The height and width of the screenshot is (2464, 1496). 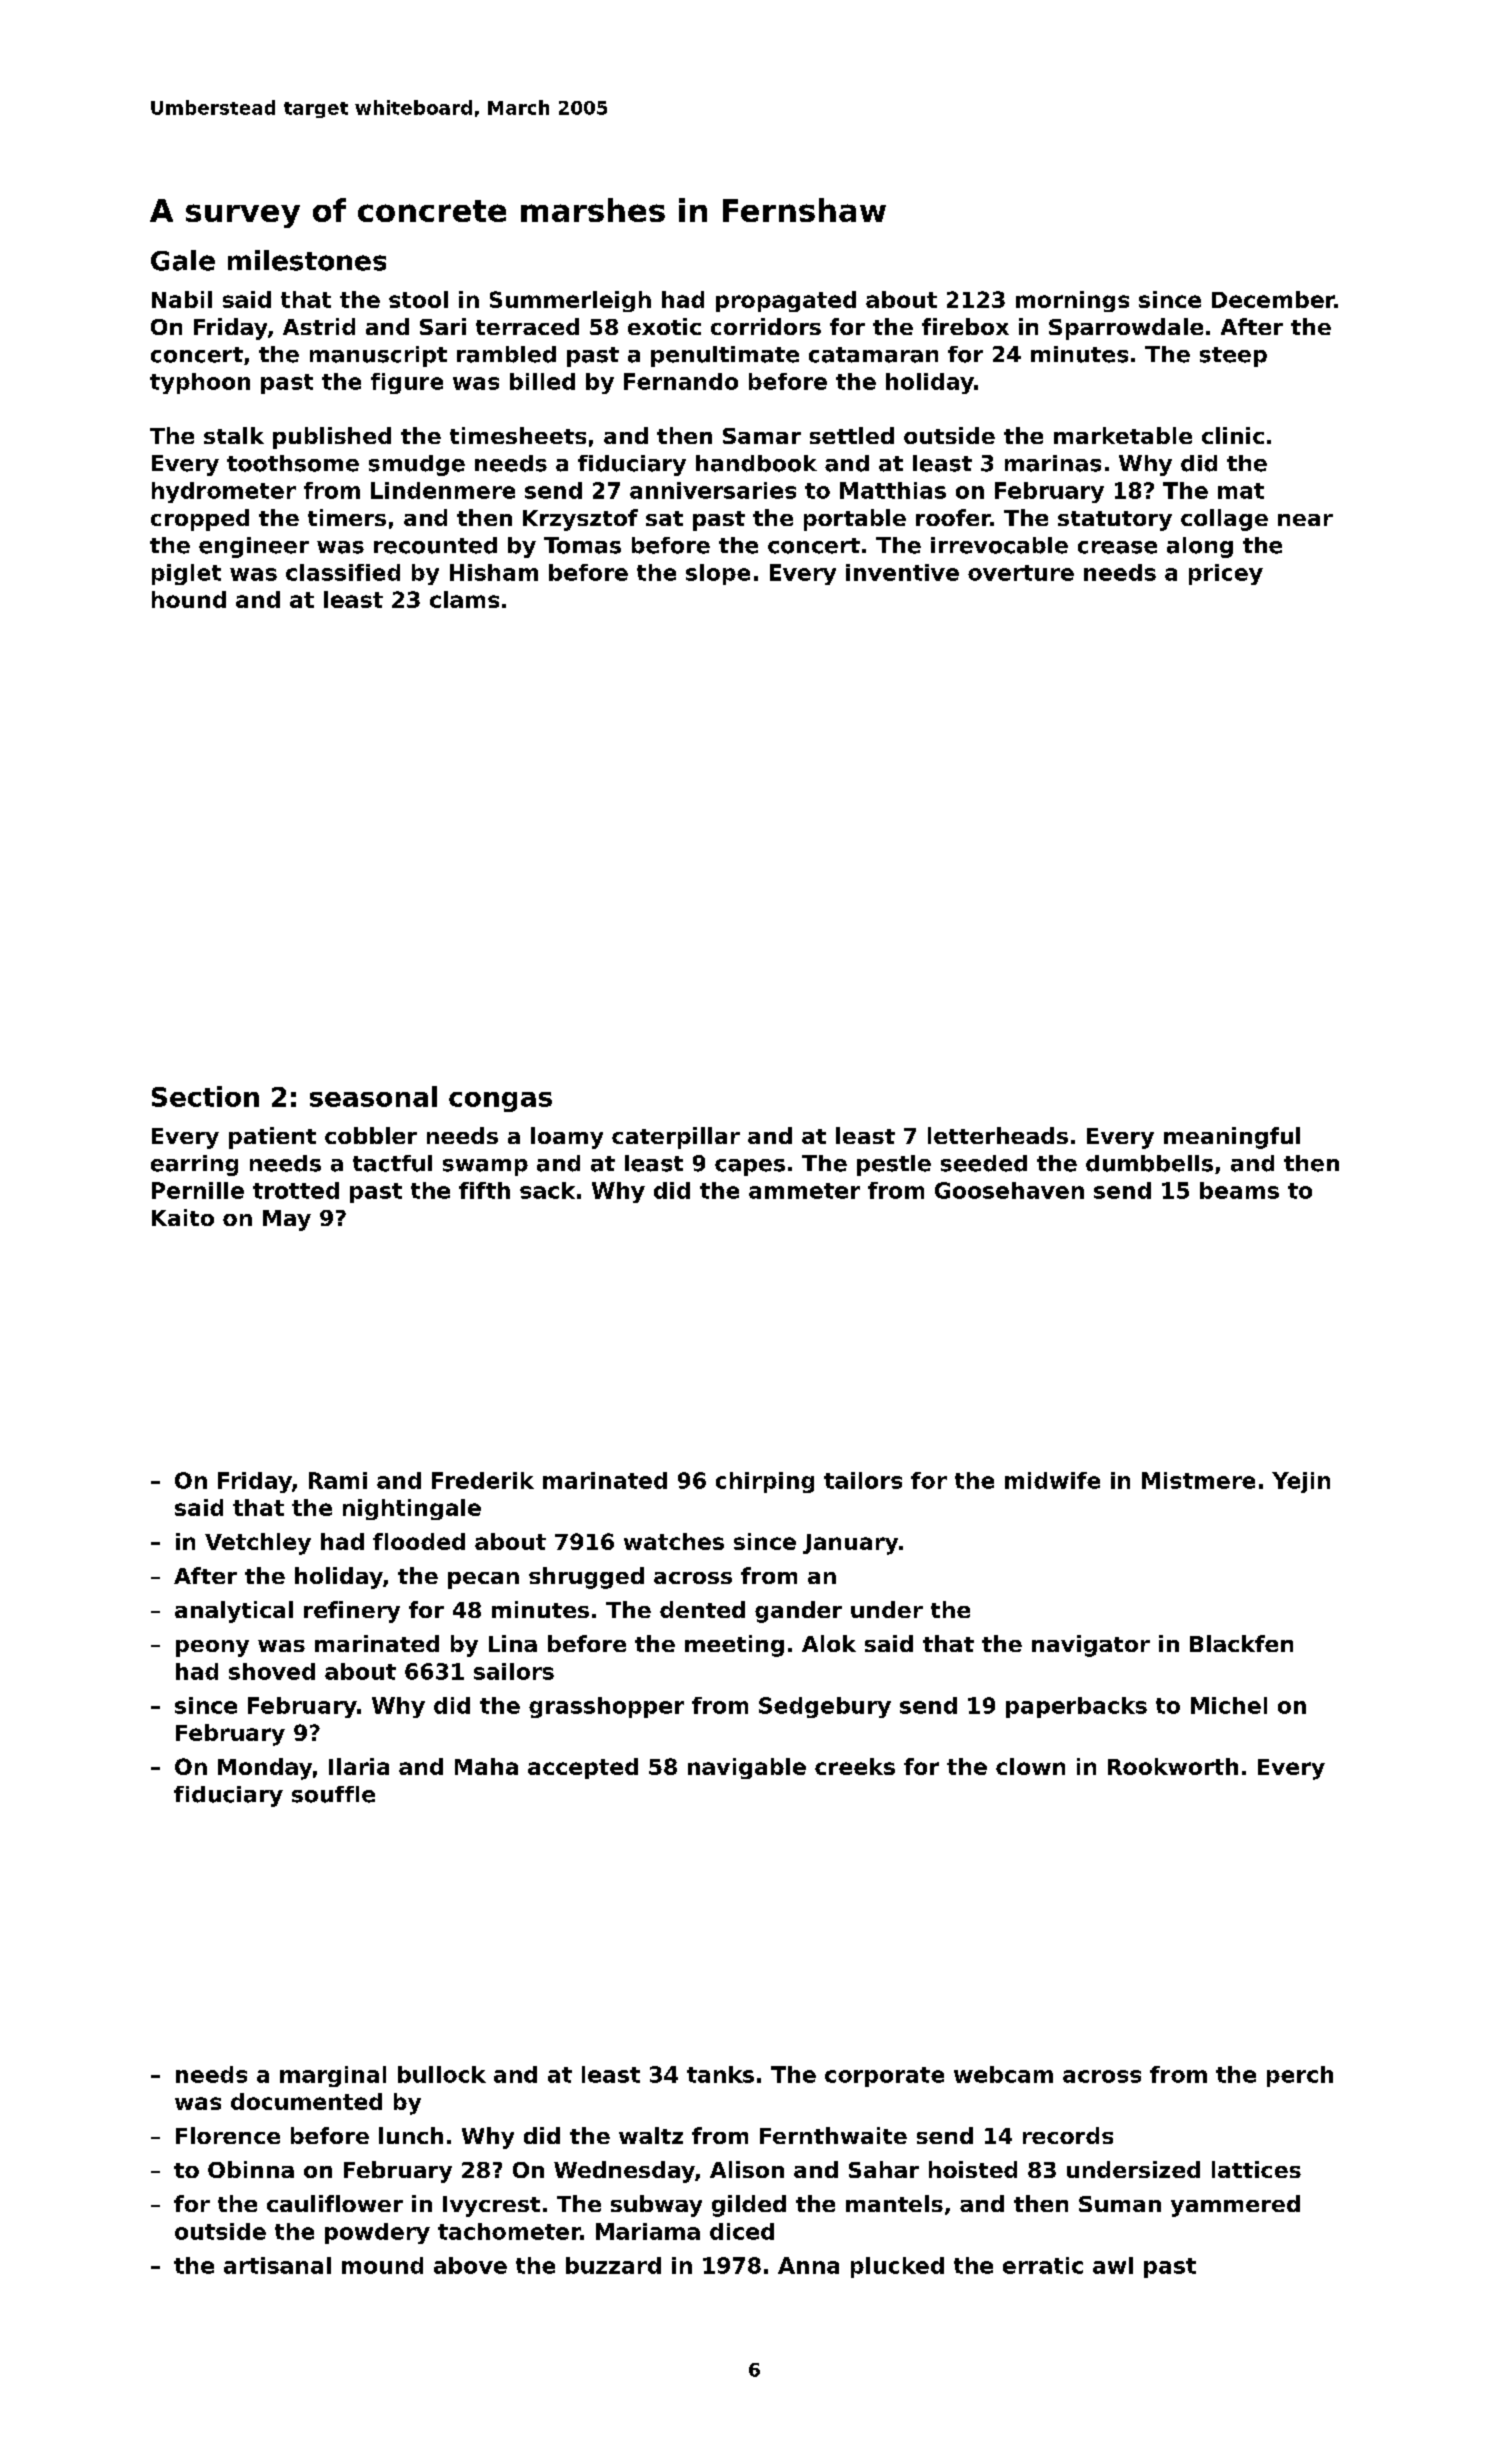 What do you see at coordinates (1226, 574) in the screenshot?
I see `pricey` at bounding box center [1226, 574].
